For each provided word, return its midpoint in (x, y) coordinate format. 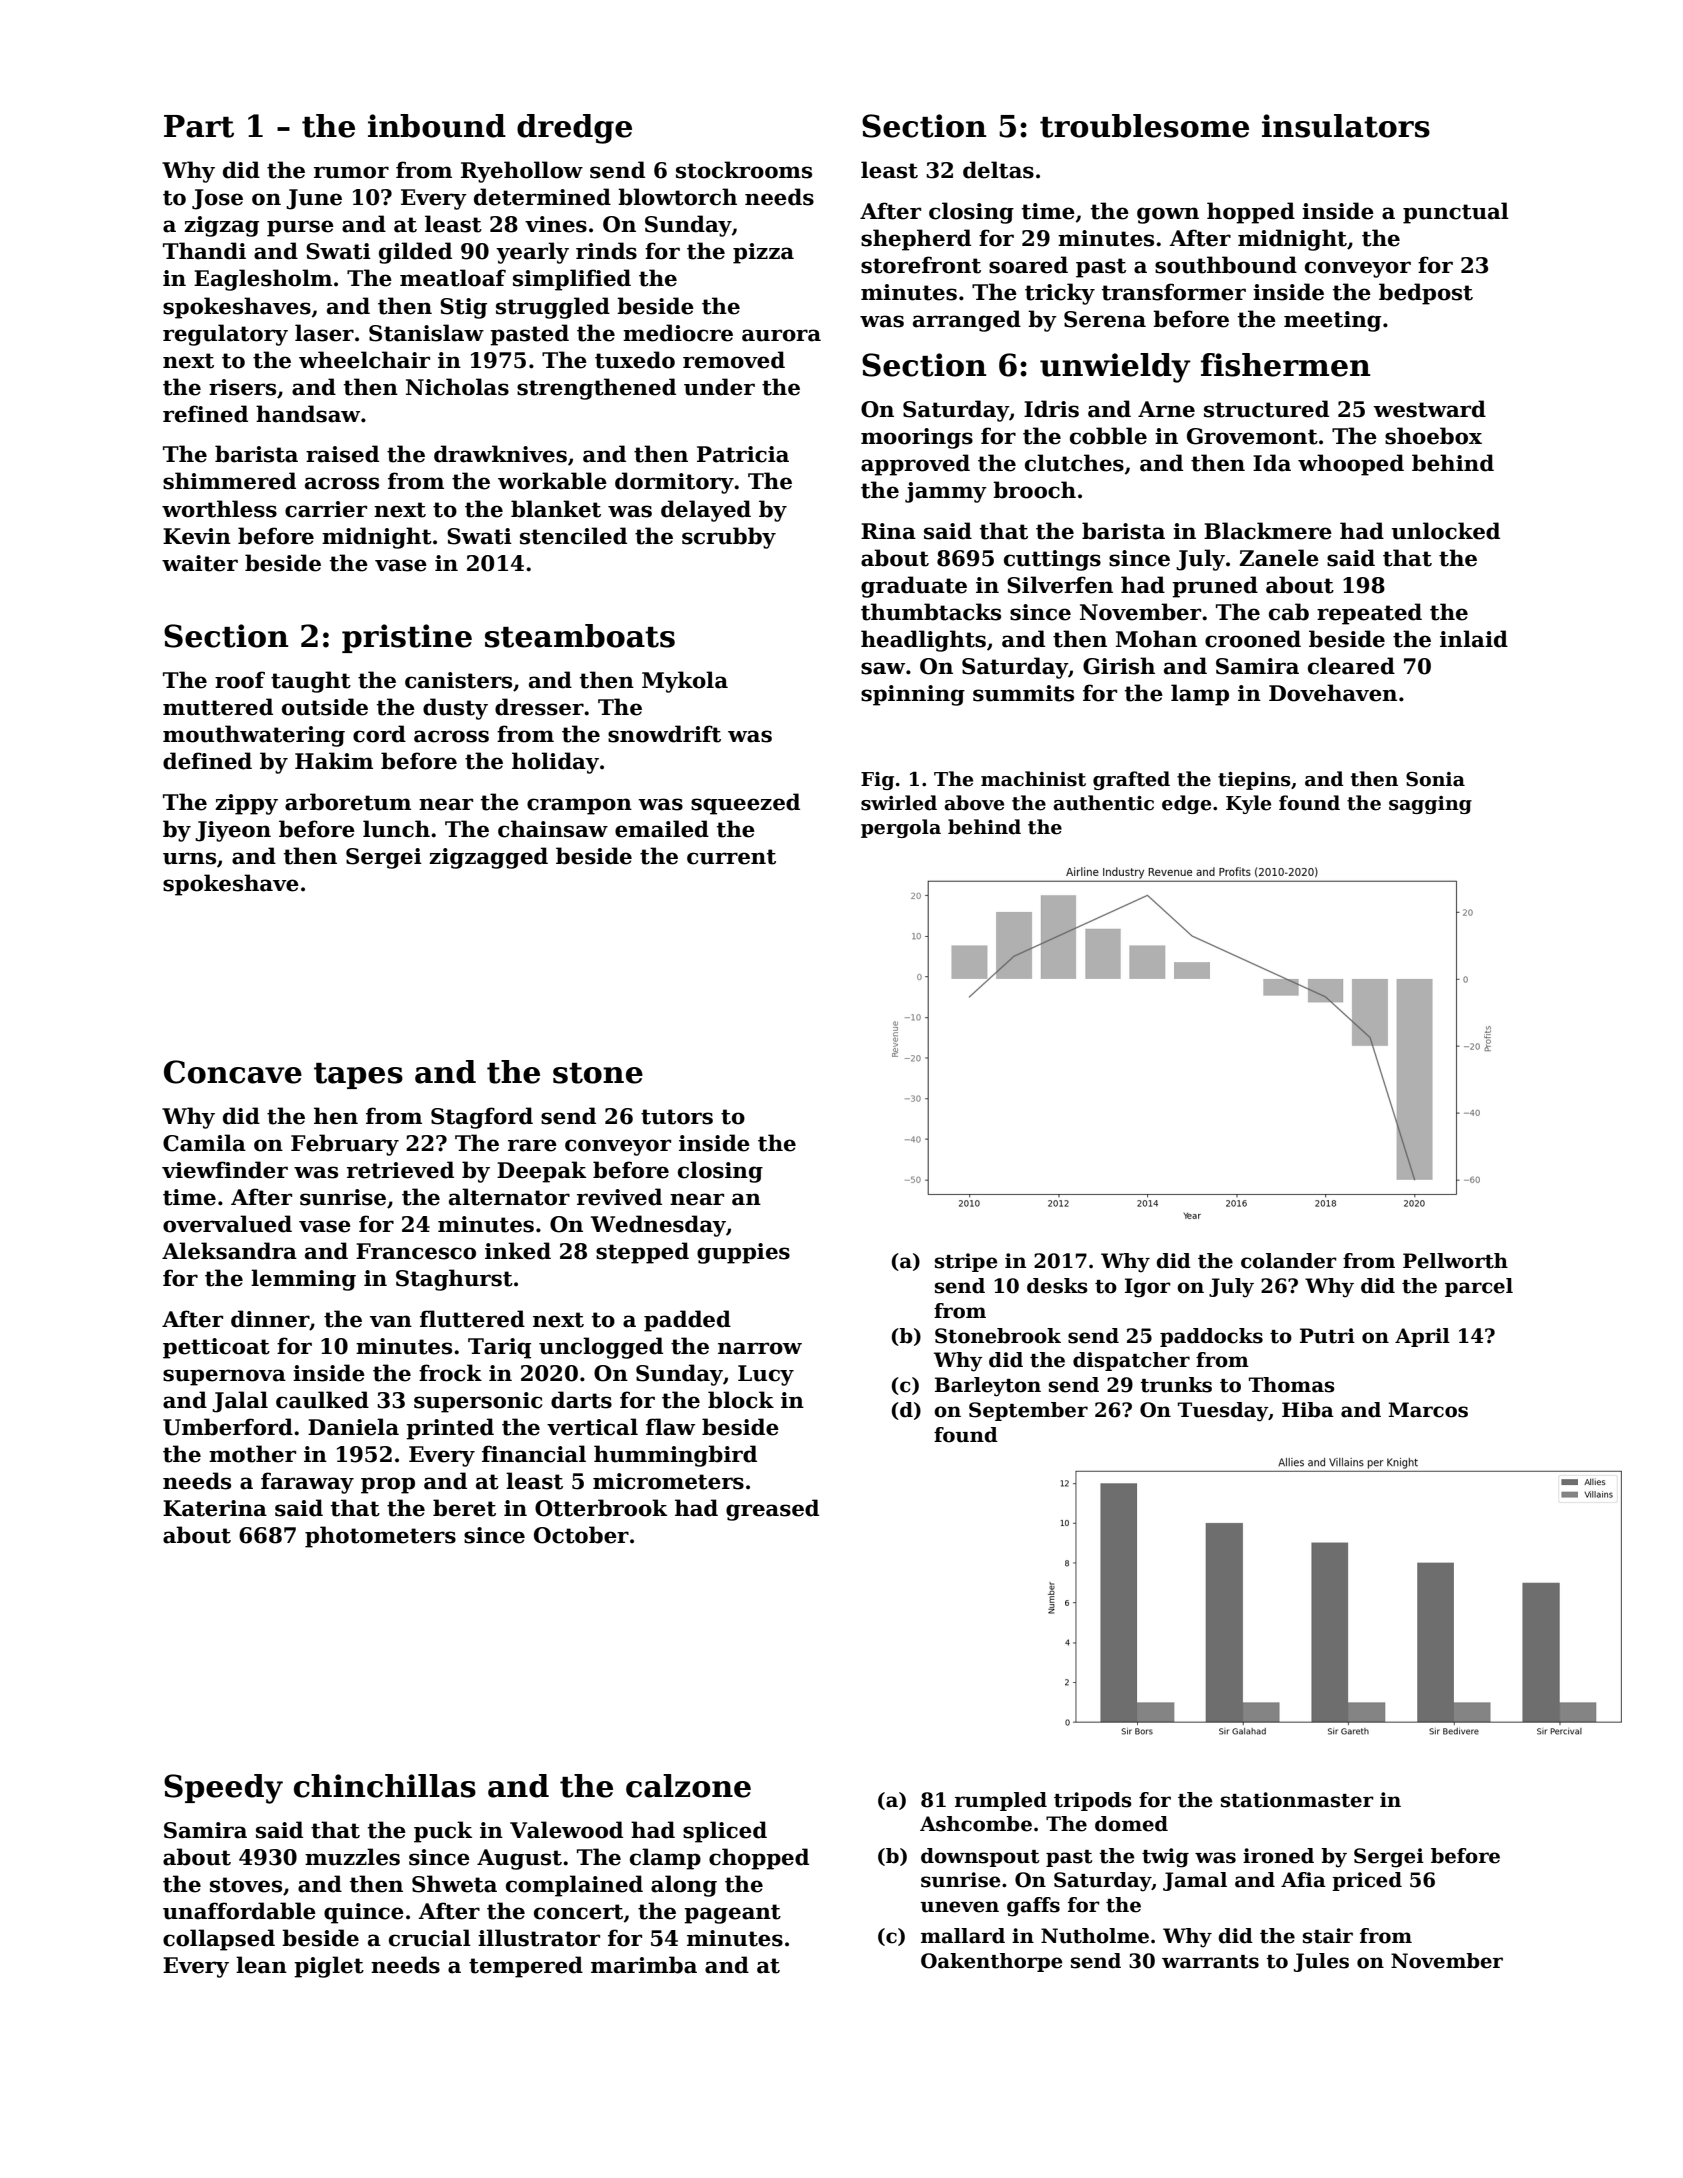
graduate (914, 587)
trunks (1176, 1385)
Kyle (1248, 804)
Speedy (223, 1789)
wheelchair (364, 360)
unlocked (1445, 531)
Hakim (334, 761)
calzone (688, 1786)
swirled (899, 803)
